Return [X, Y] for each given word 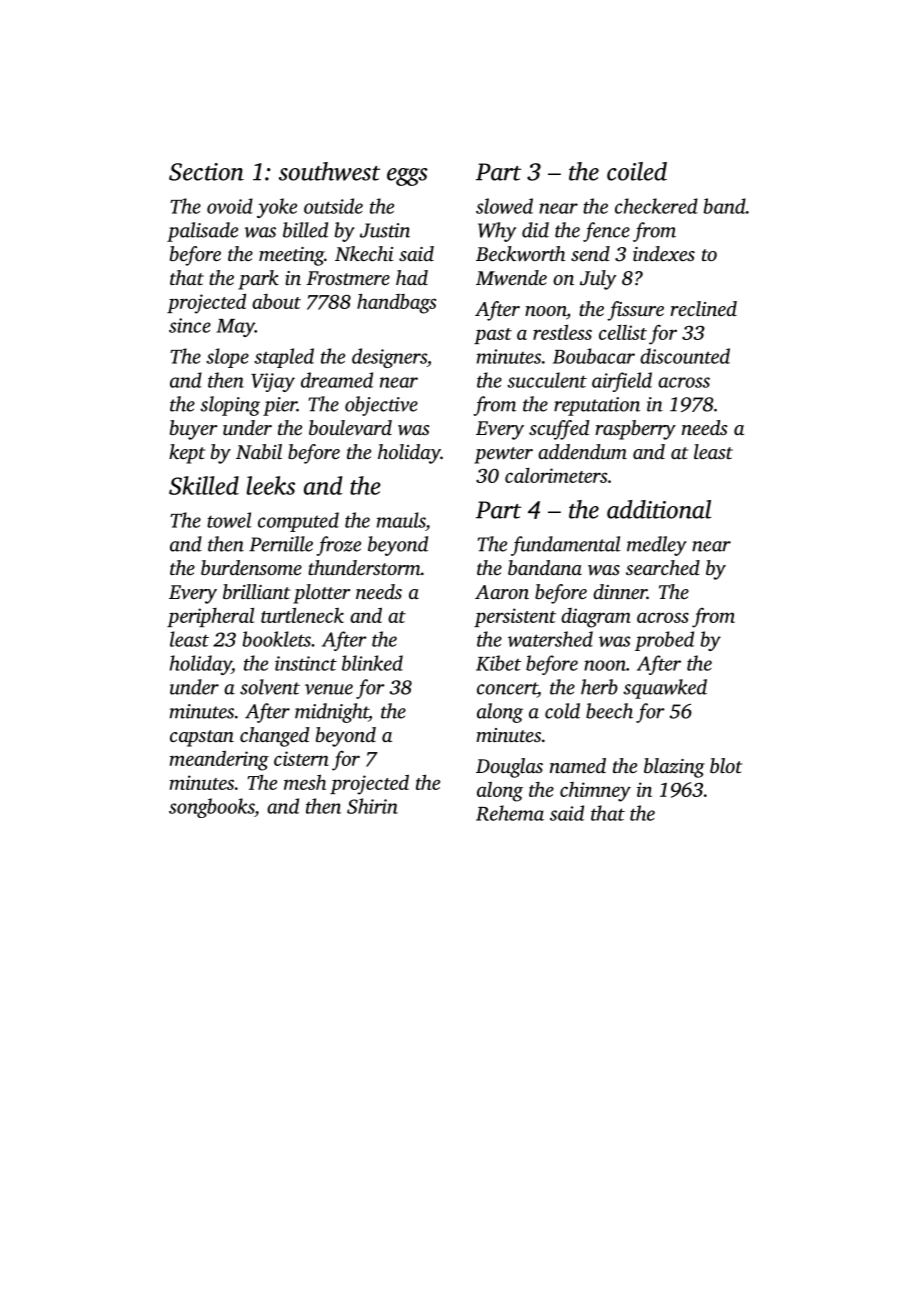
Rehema [510, 813]
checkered [656, 206]
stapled [284, 358]
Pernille [281, 544]
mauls [401, 520]
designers [389, 358]
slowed [504, 206]
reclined [703, 308]
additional [659, 509]
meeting [291, 256]
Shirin [372, 806]
